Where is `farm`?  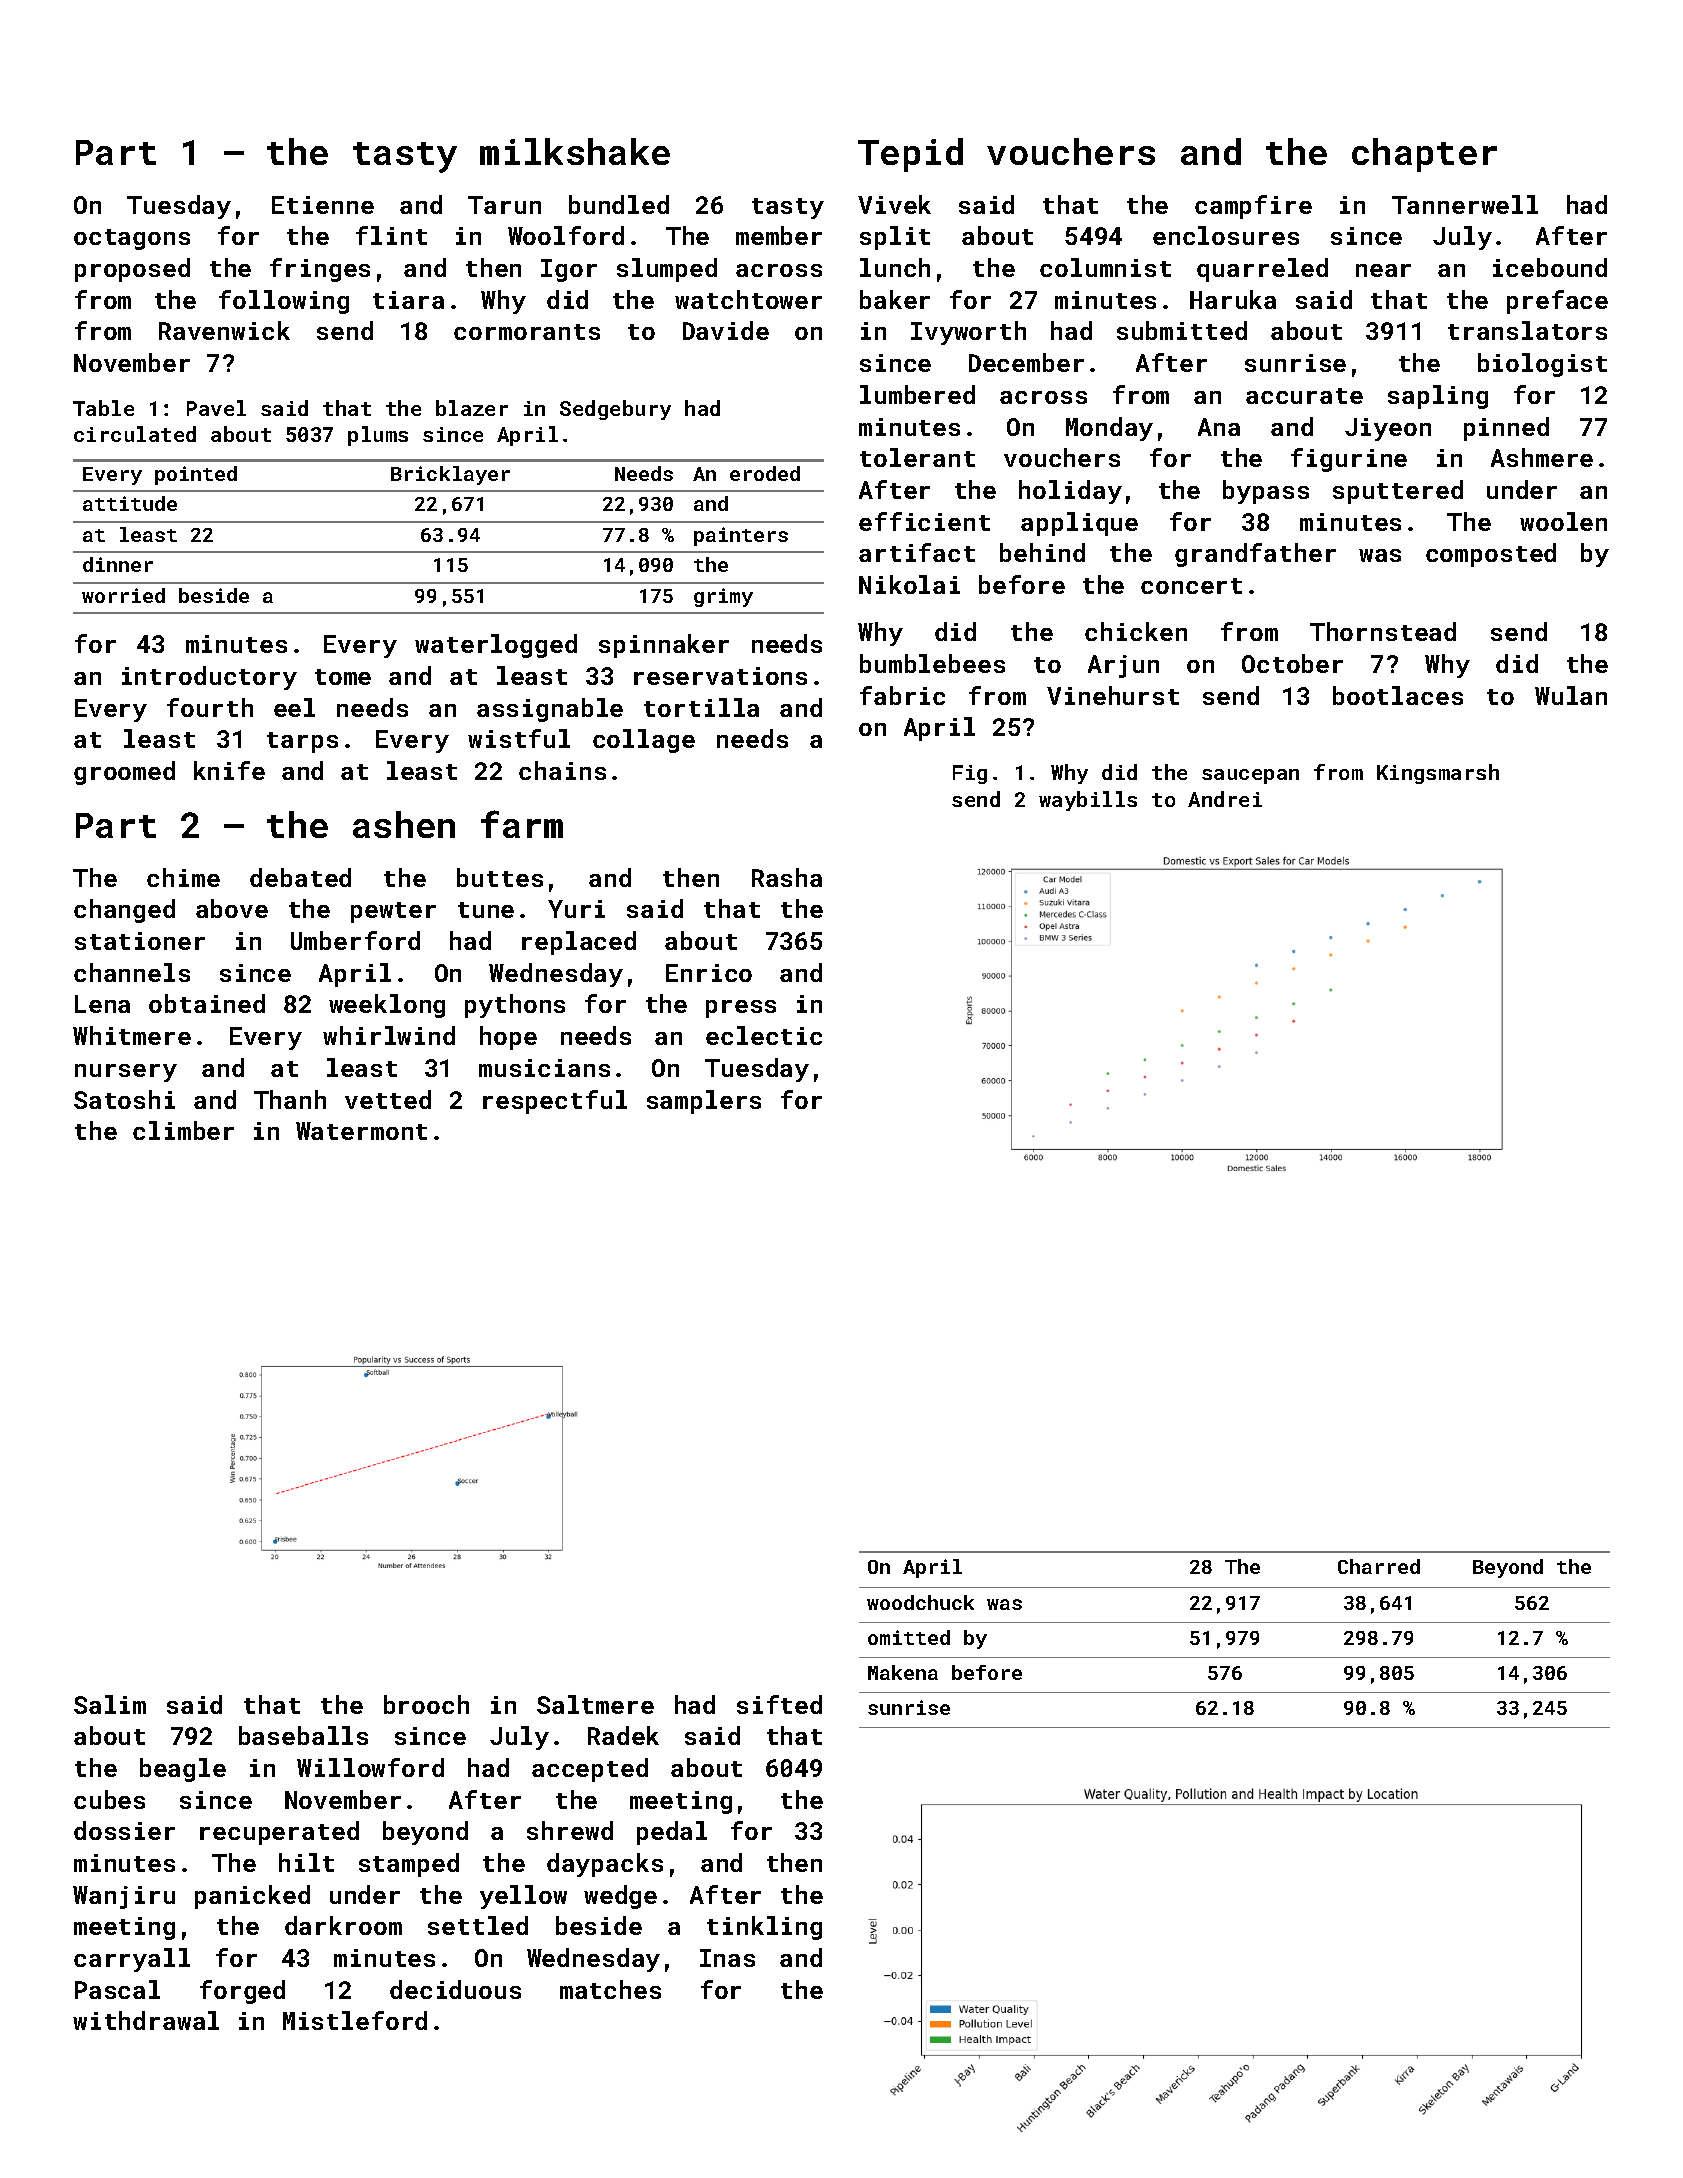
farm is located at coordinates (522, 824).
